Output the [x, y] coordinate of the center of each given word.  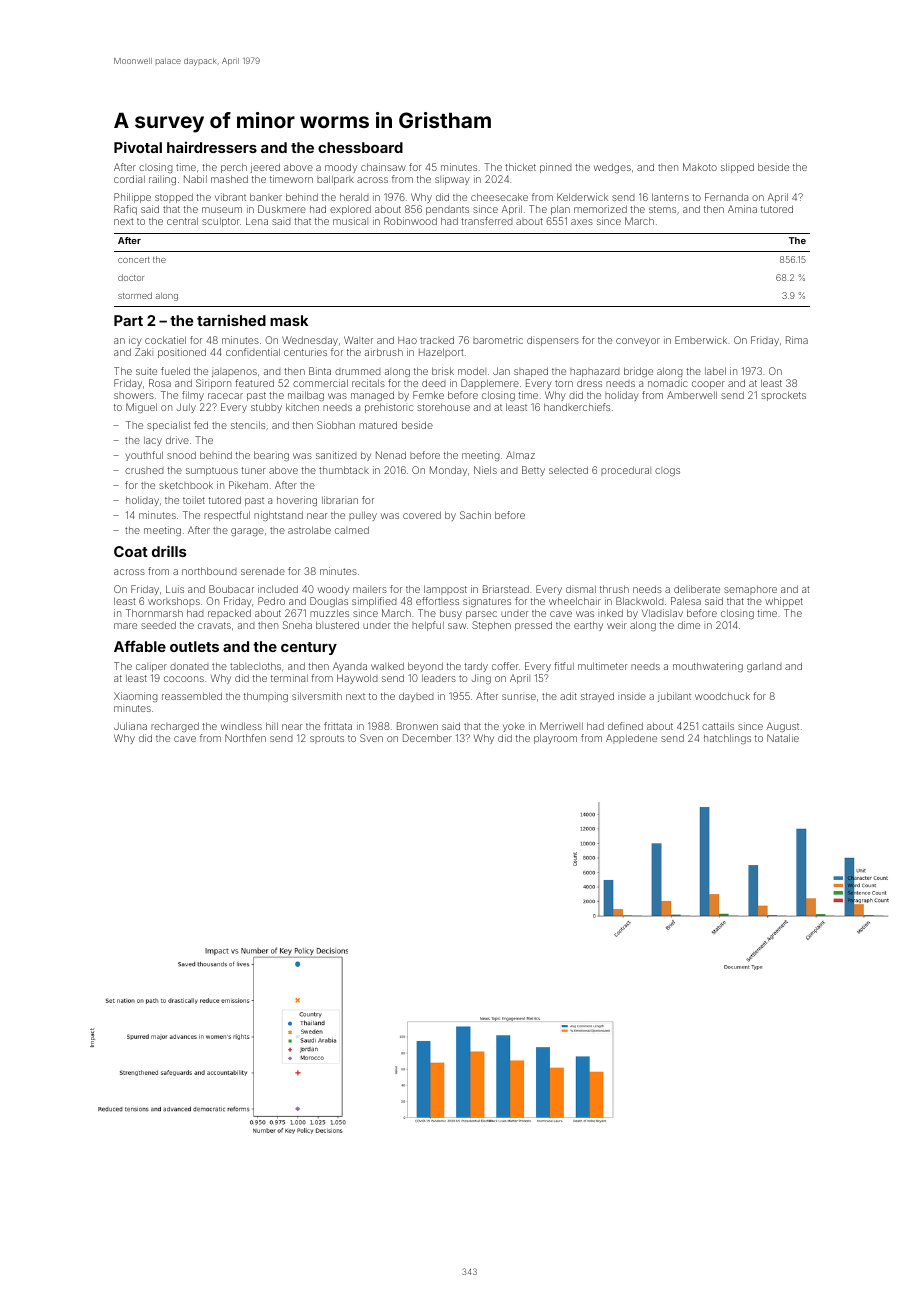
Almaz [520, 455]
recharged [175, 727]
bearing [271, 456]
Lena [257, 221]
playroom [555, 739]
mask [289, 320]
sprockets [783, 396]
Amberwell [692, 395]
